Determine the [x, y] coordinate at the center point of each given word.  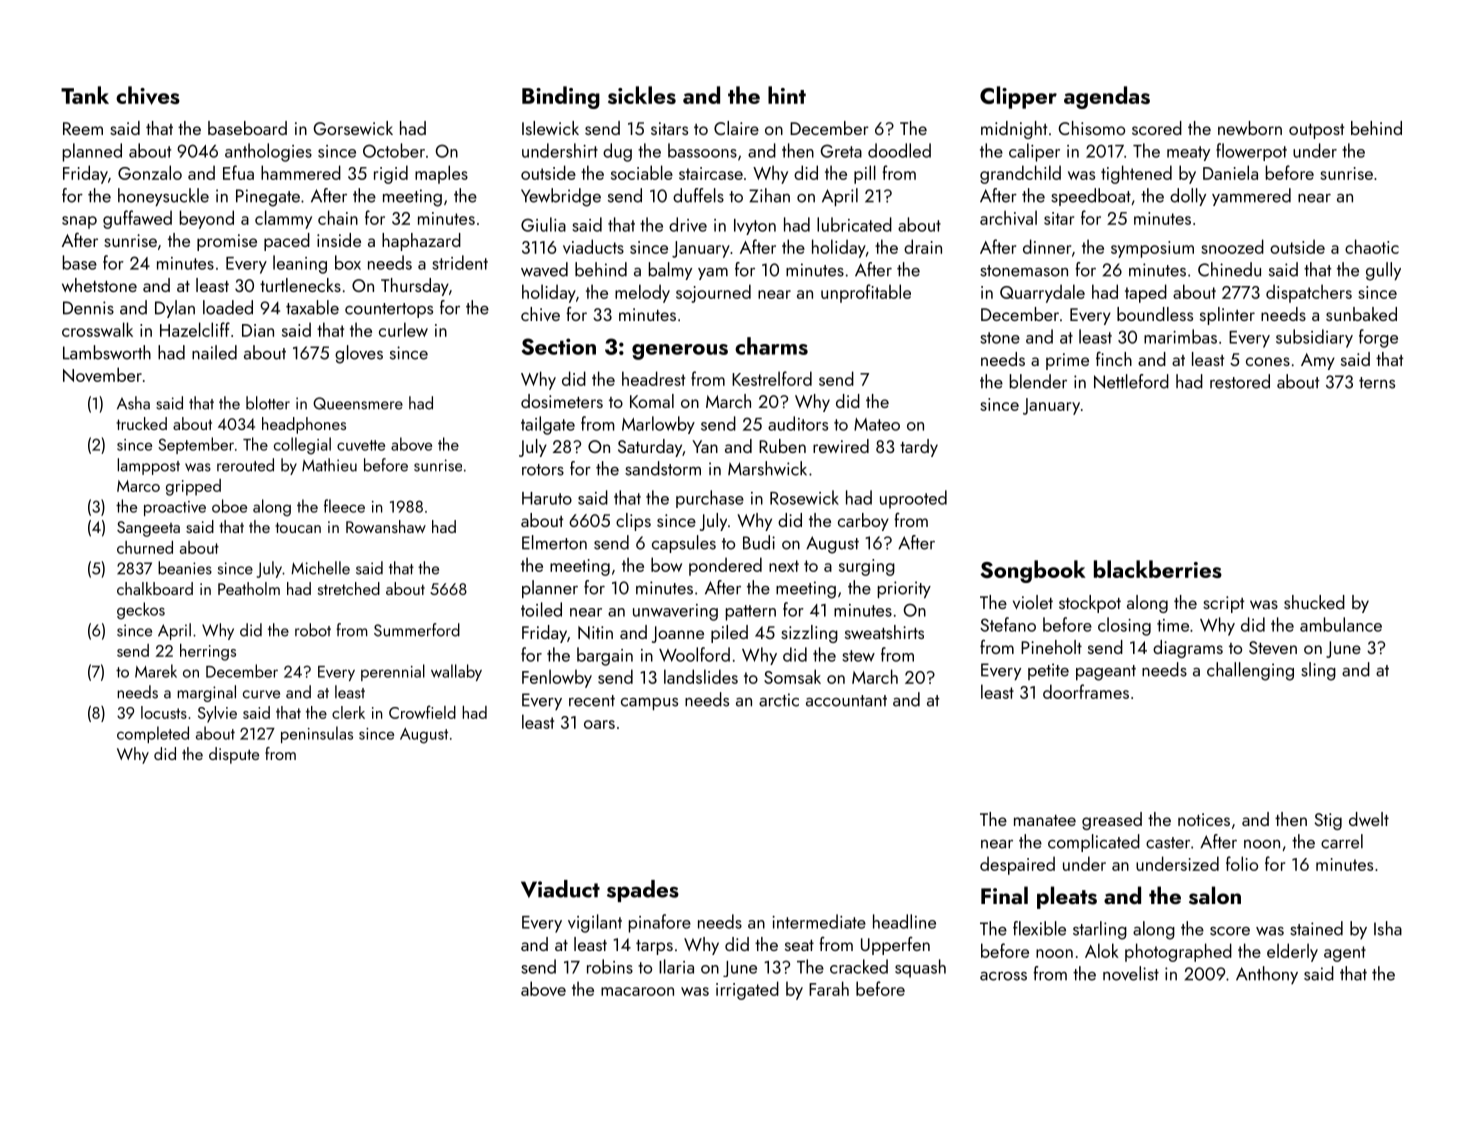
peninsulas [317, 734]
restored [1240, 381]
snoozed [1232, 246]
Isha [1388, 928]
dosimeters [562, 401]
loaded [228, 307]
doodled [899, 150]
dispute [234, 755]
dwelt [1369, 819]
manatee [1045, 820]
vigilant [595, 923]
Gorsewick [353, 128]
